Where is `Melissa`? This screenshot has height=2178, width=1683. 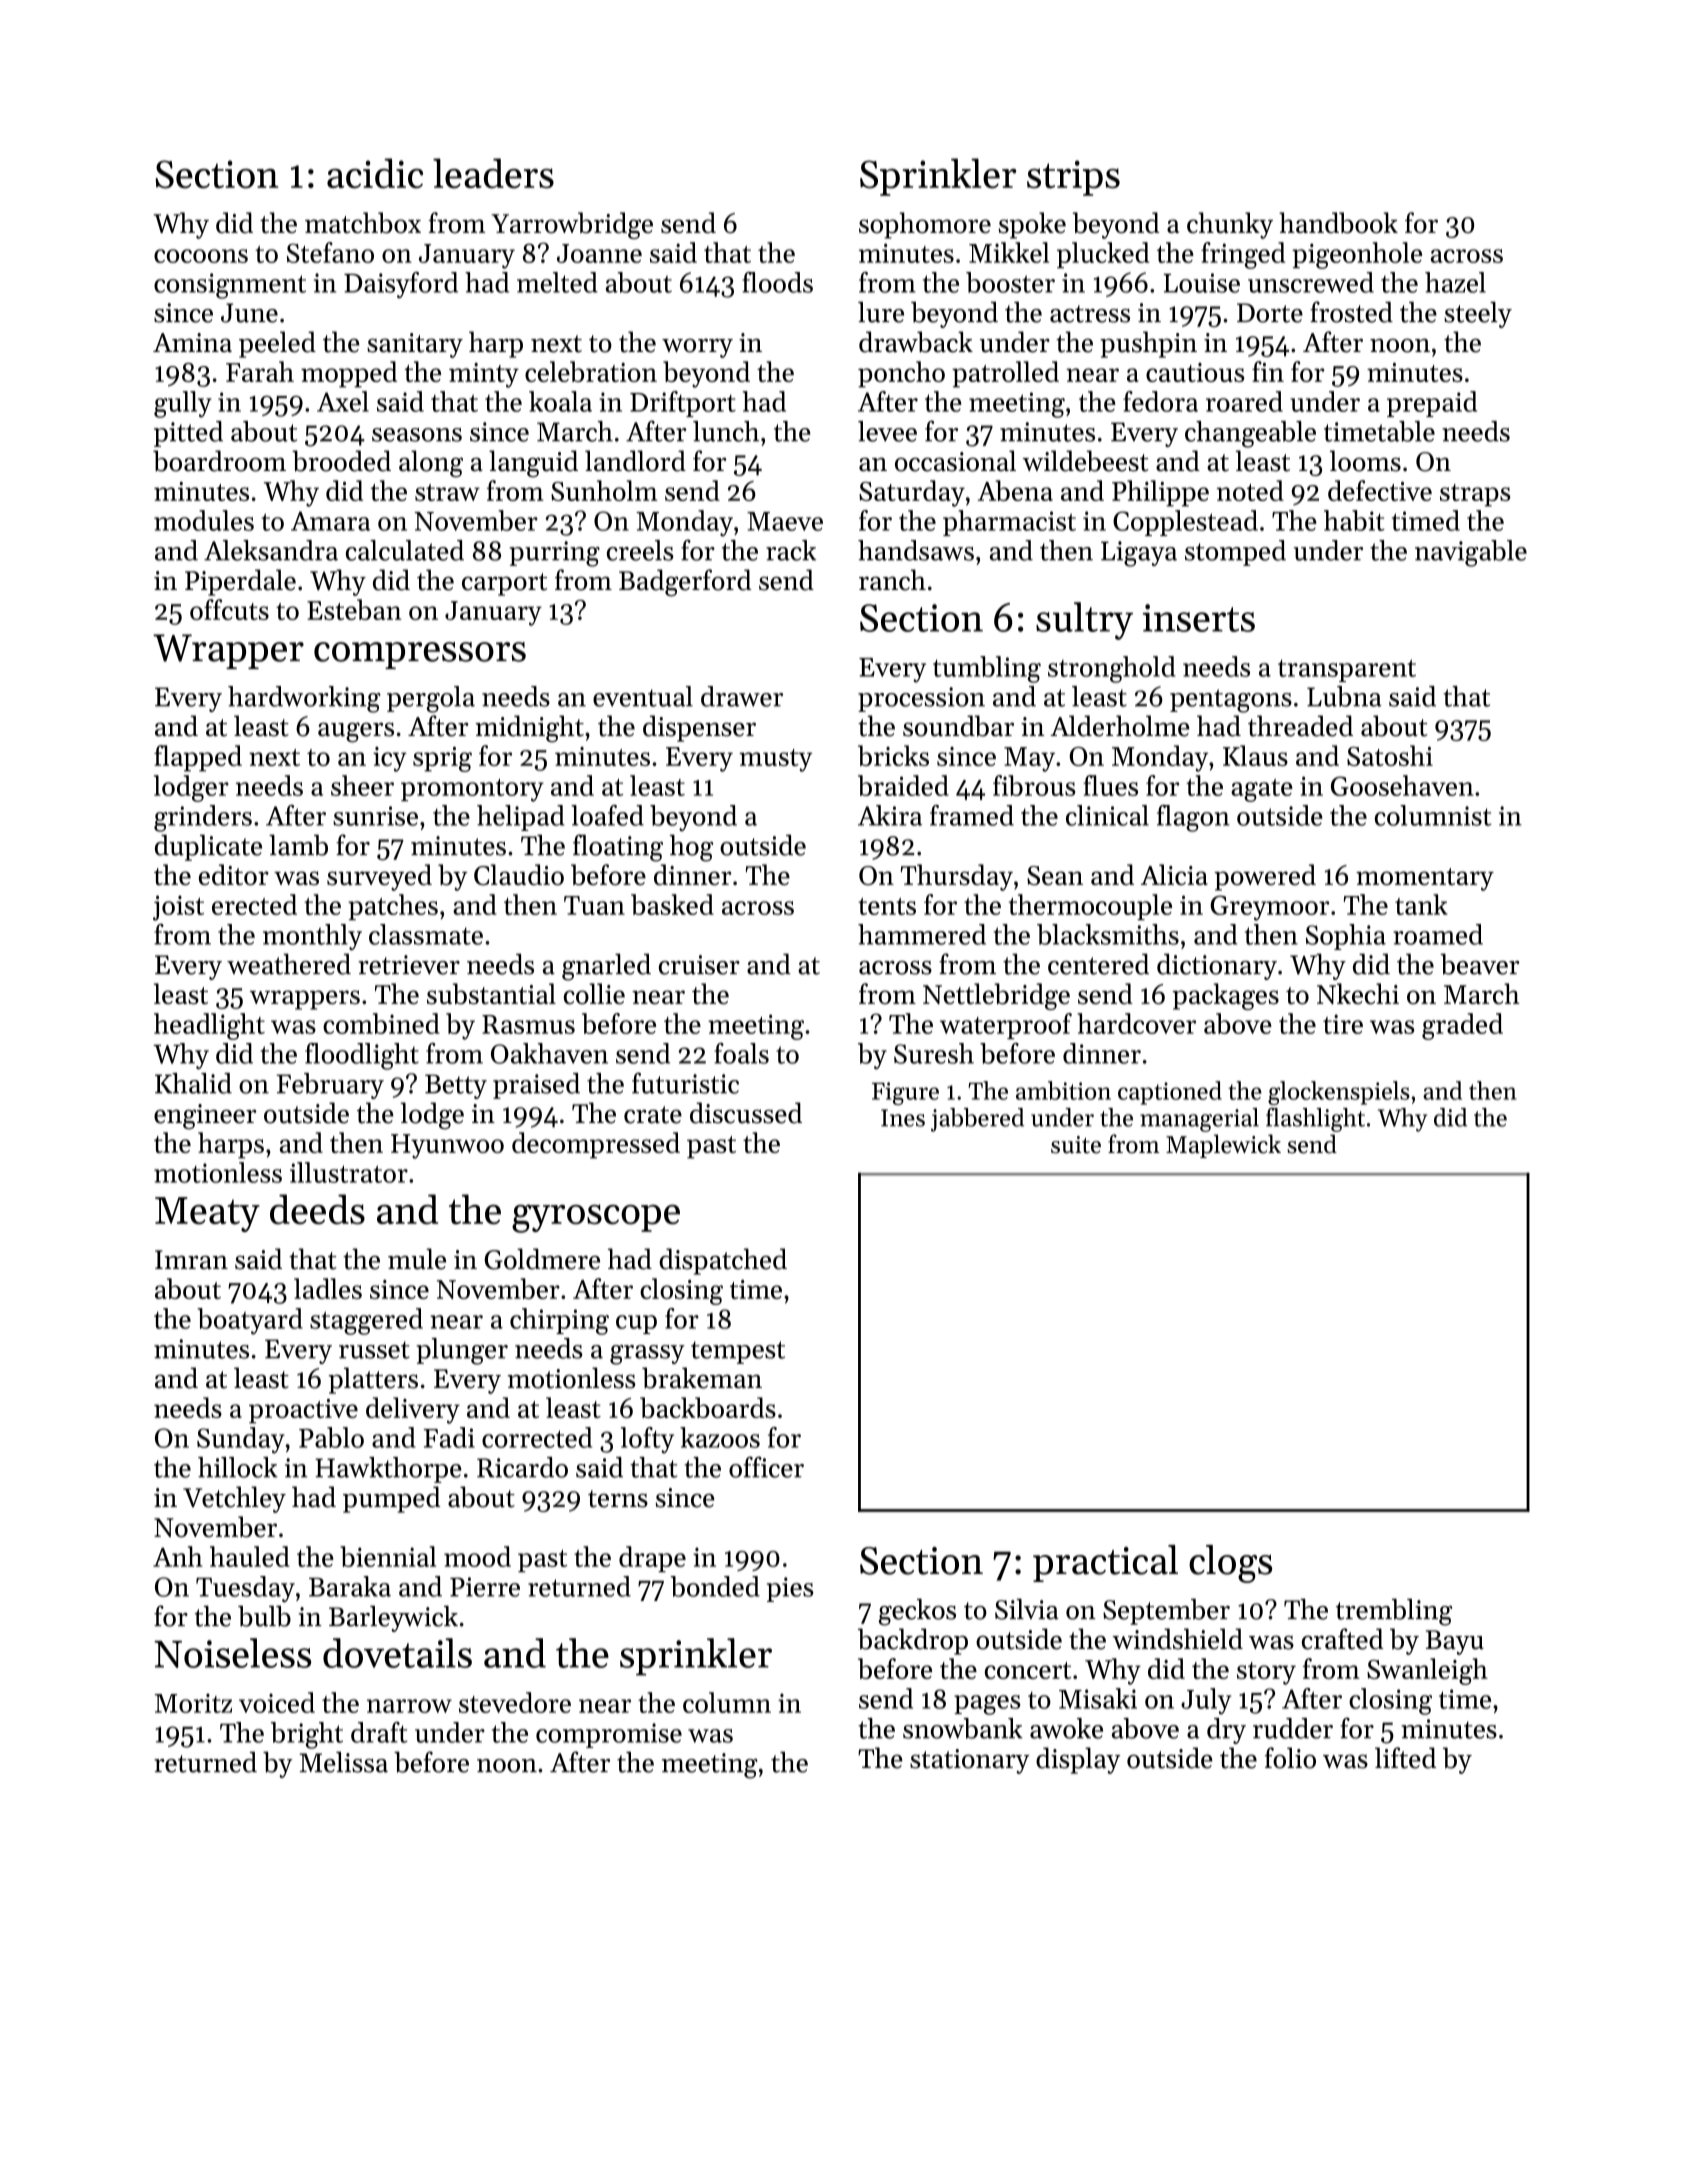
Melissa is located at coordinates (343, 1762).
